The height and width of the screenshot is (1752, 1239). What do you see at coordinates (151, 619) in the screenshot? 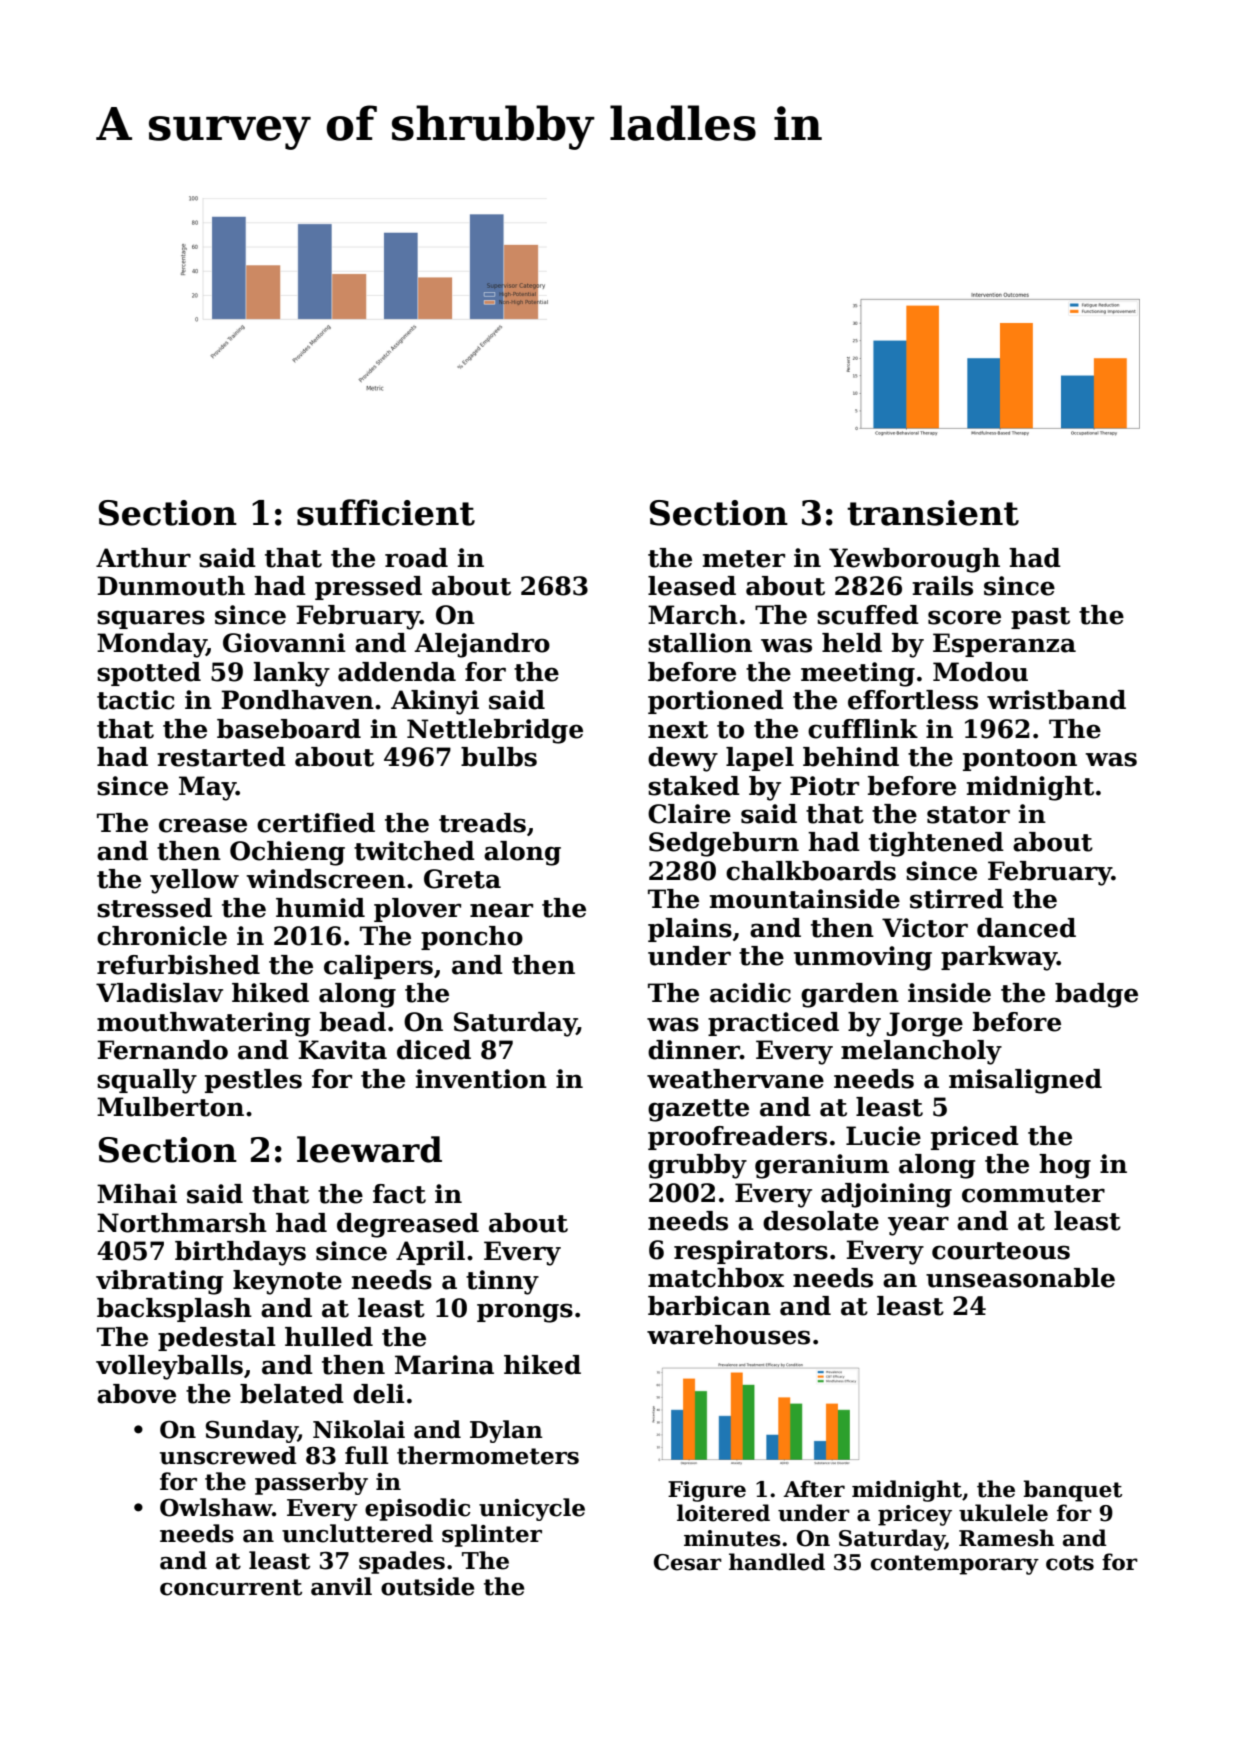
I see `squares` at bounding box center [151, 619].
